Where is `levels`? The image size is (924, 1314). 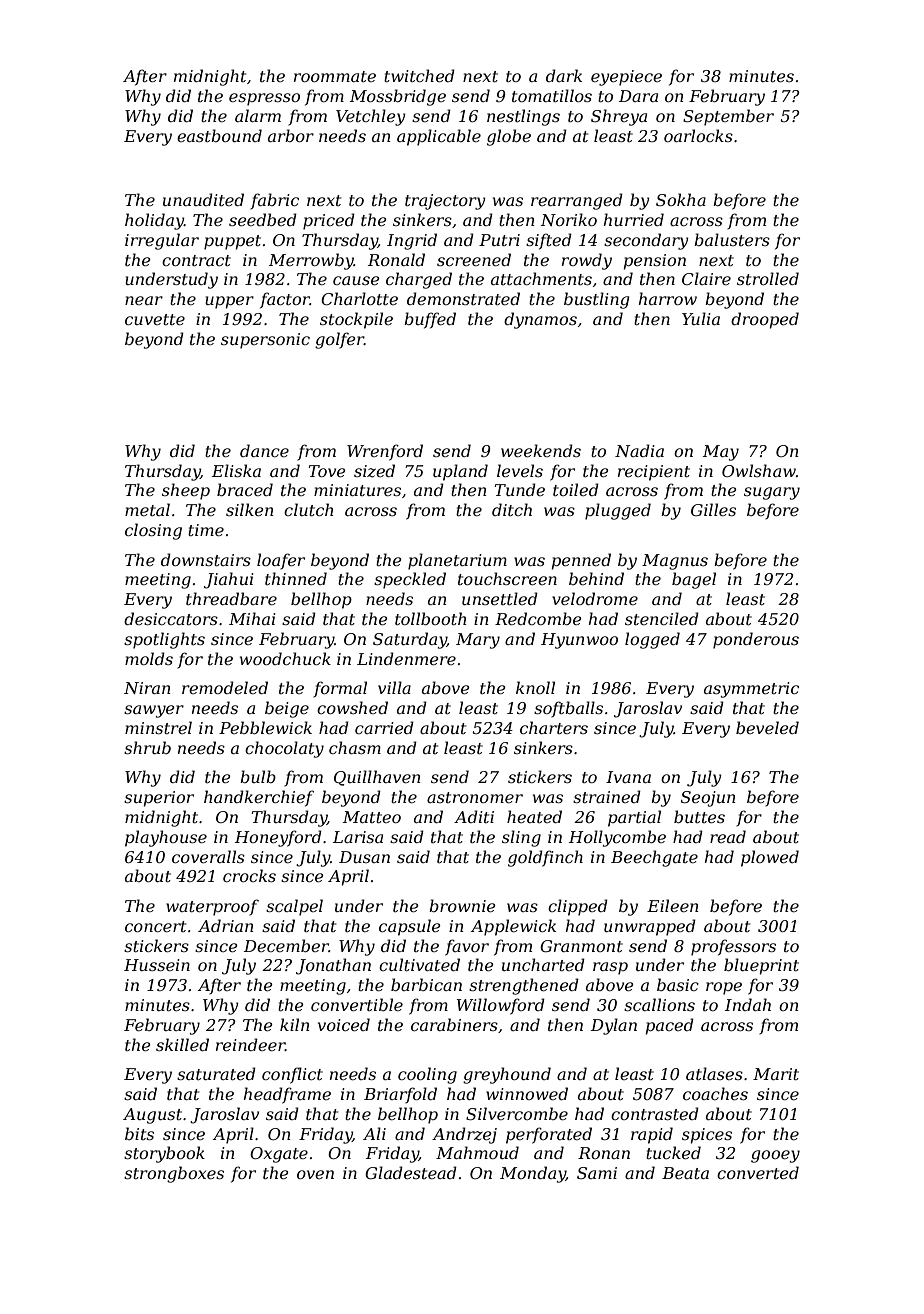 levels is located at coordinates (520, 470).
